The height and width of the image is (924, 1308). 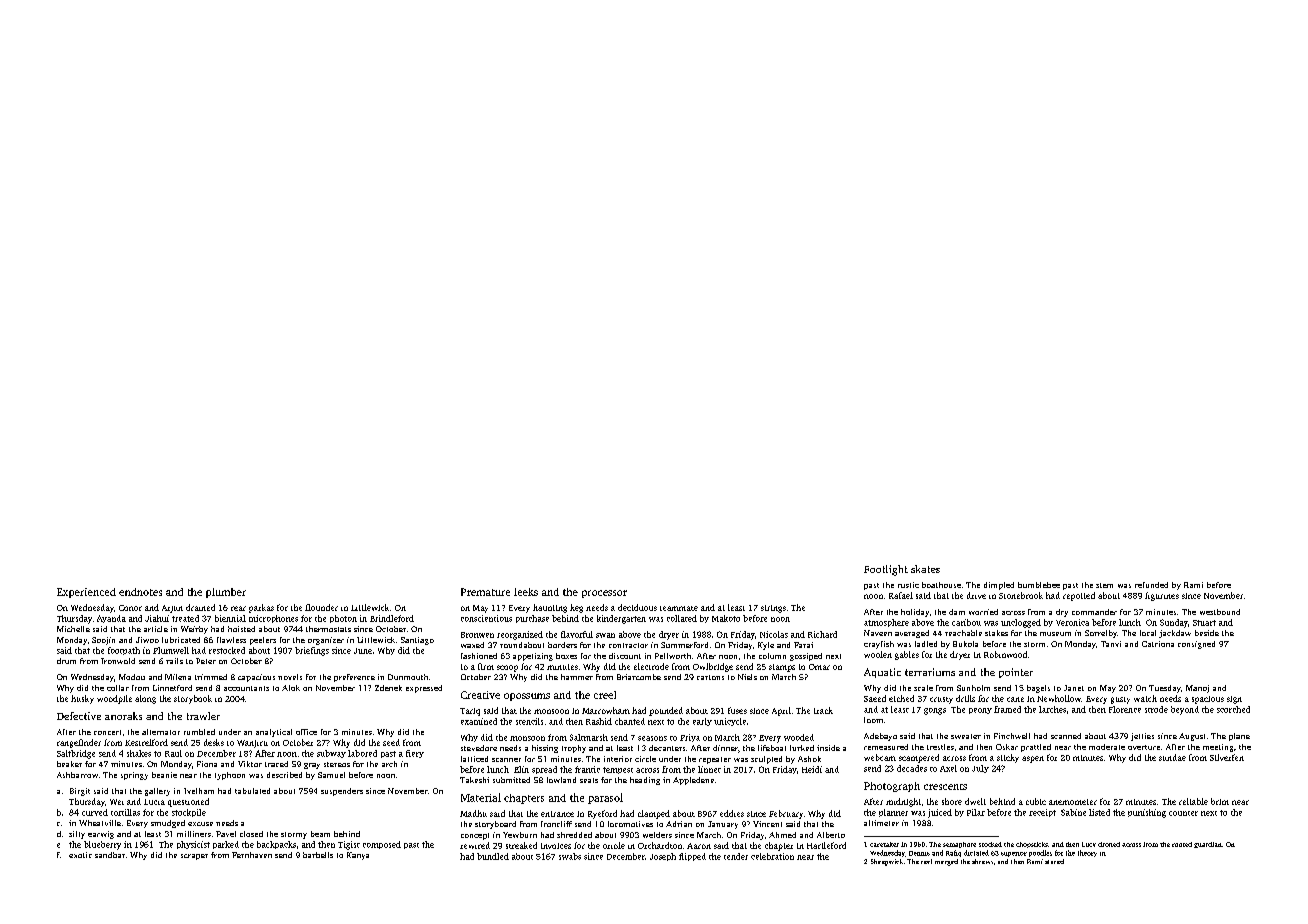 What do you see at coordinates (100, 823) in the image?
I see `Wheatville` at bounding box center [100, 823].
